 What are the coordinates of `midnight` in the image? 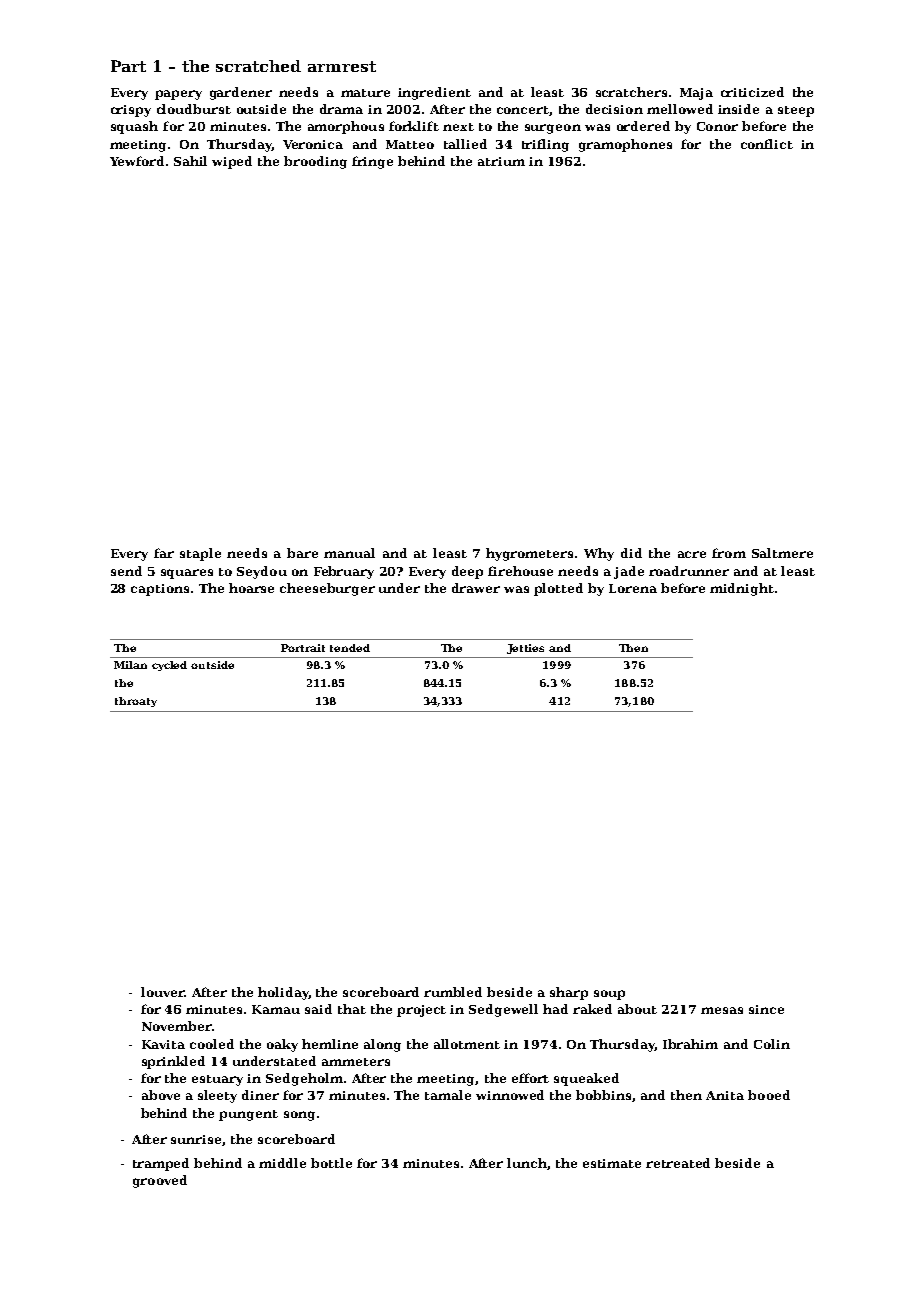 It's located at (742, 589).
